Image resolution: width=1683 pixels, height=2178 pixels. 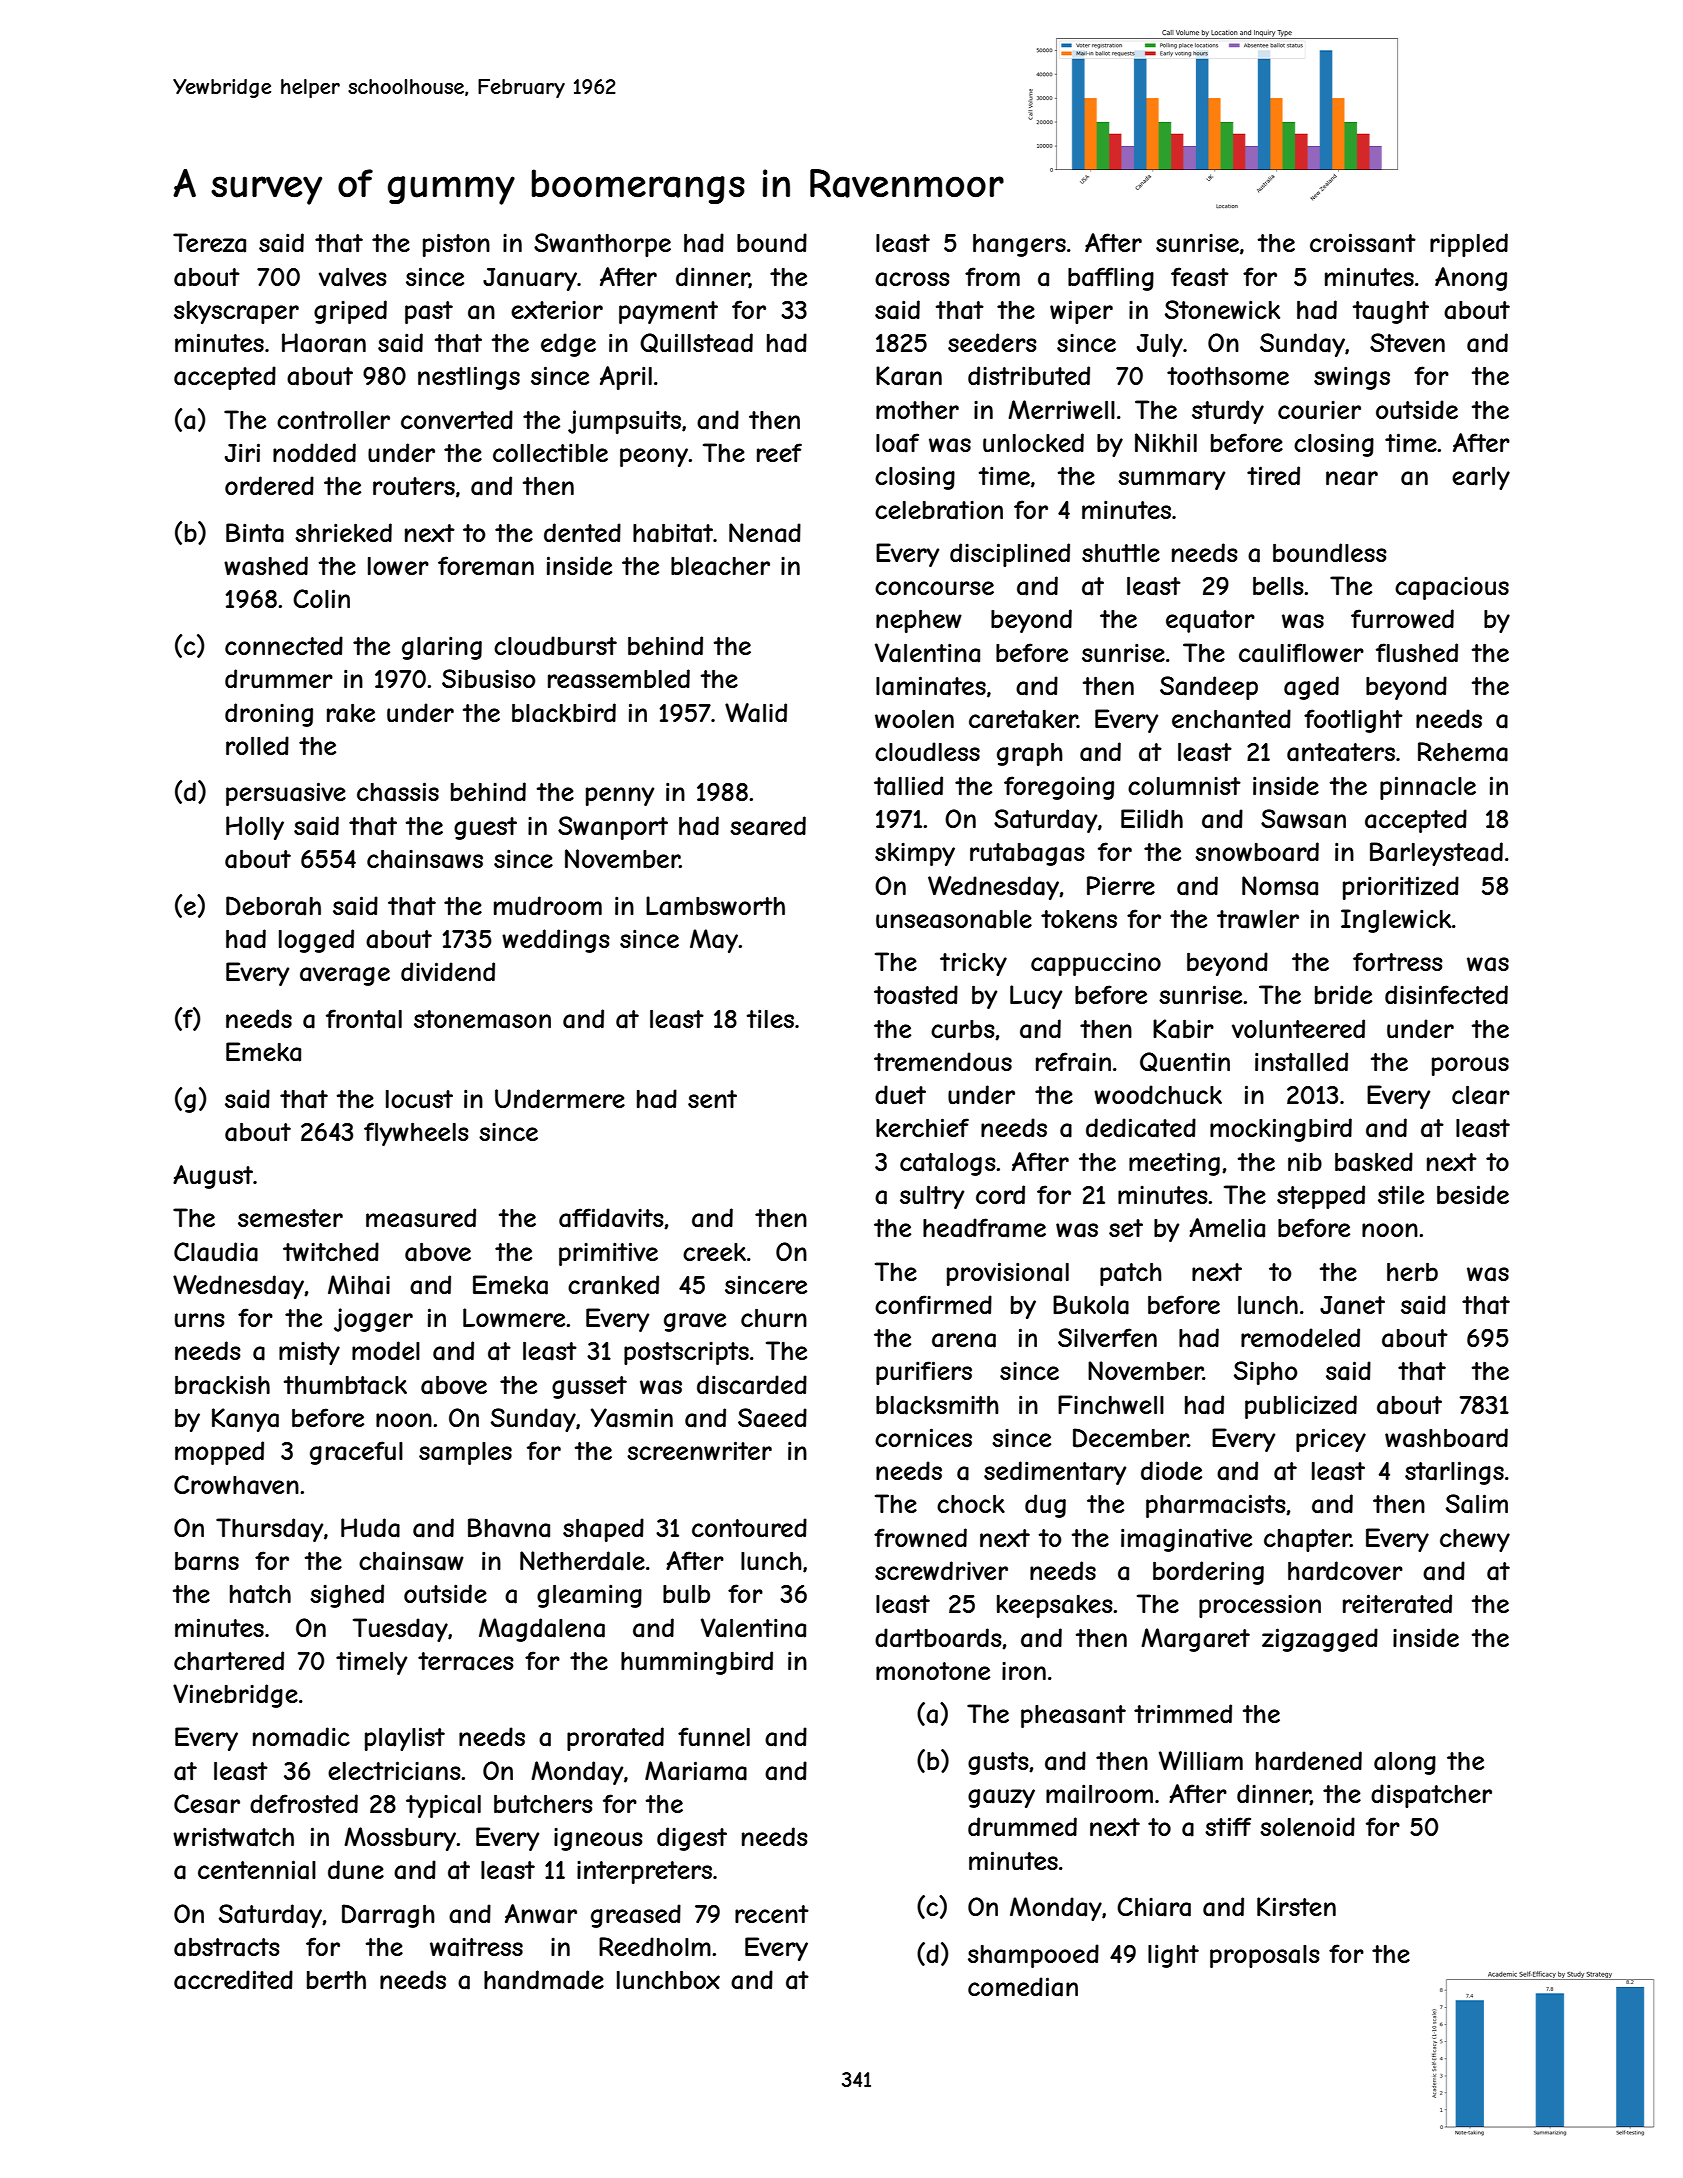 What do you see at coordinates (1446, 994) in the screenshot?
I see `disinfected` at bounding box center [1446, 994].
